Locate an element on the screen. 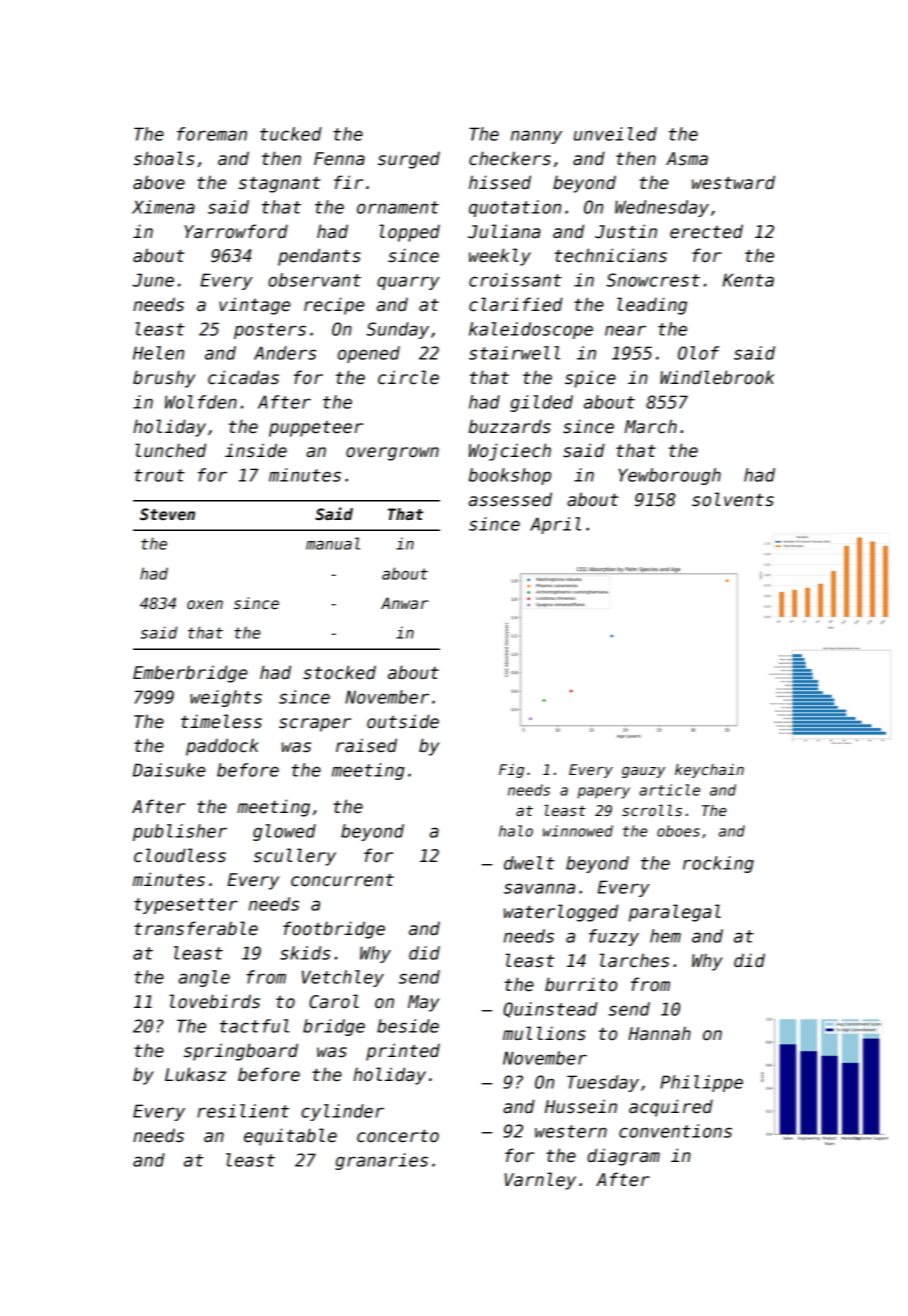 The height and width of the screenshot is (1316, 908). acquired is located at coordinates (671, 1108).
